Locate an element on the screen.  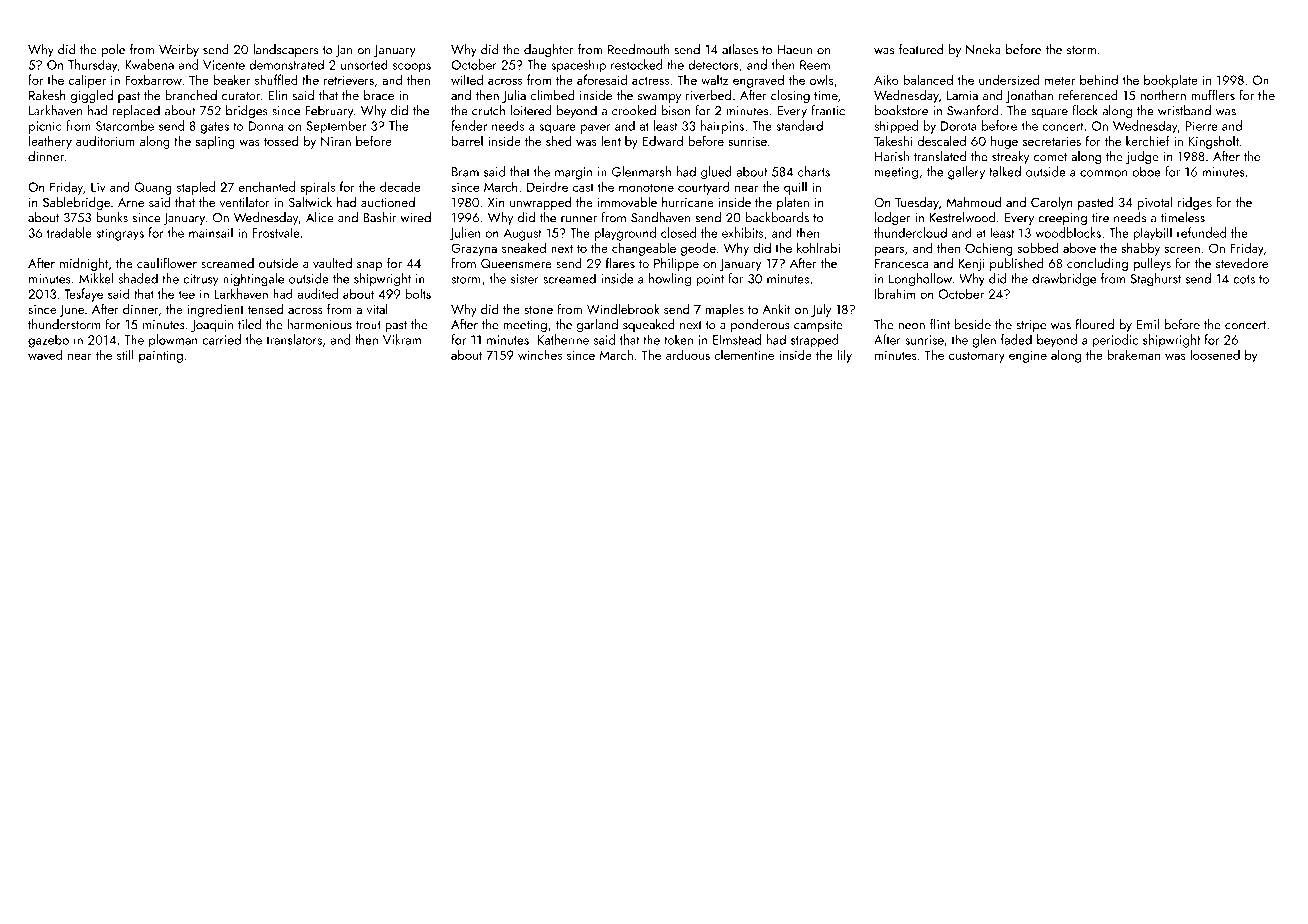
sapling is located at coordinates (215, 142).
